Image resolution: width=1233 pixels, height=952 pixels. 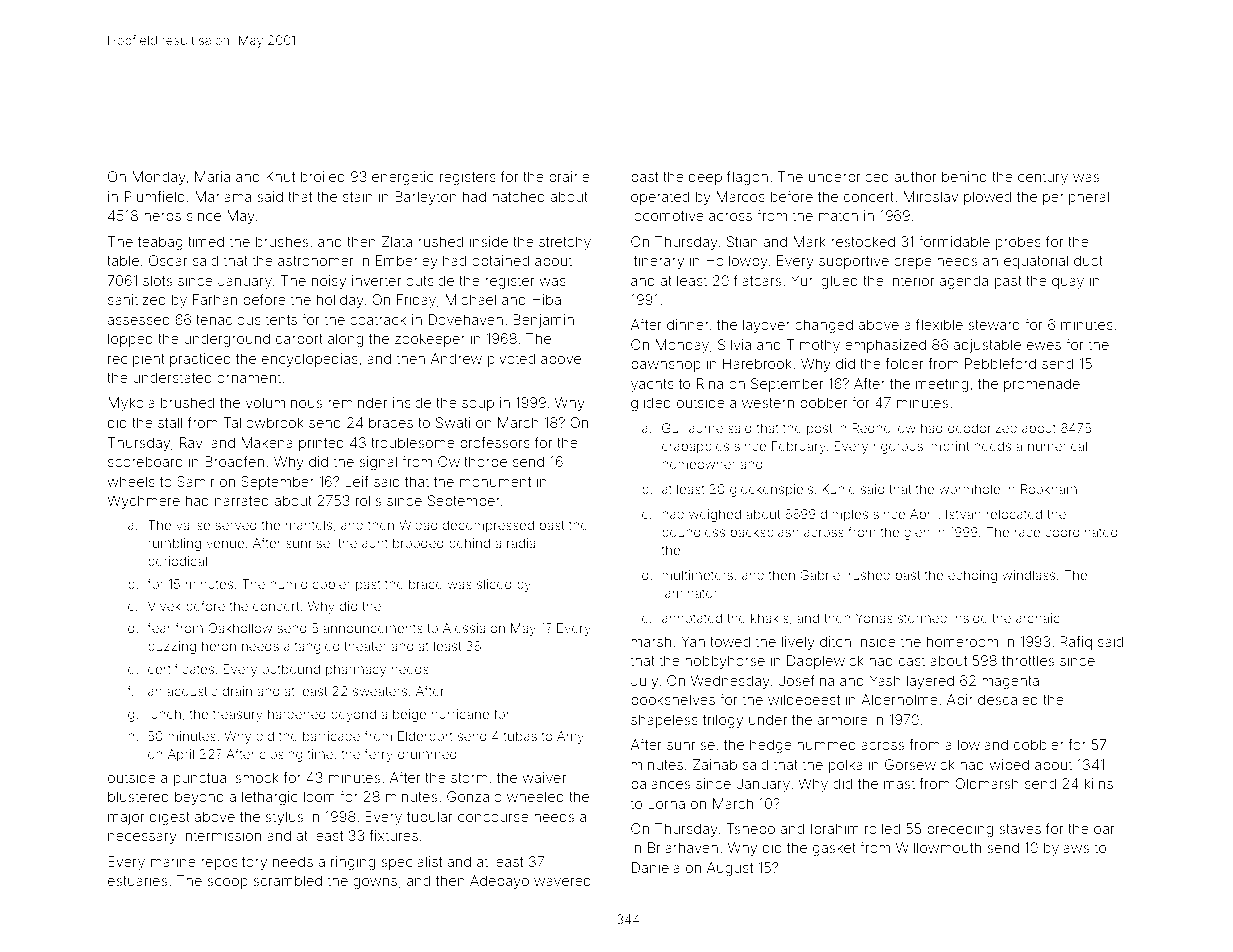 What do you see at coordinates (1043, 178) in the screenshot?
I see `century` at bounding box center [1043, 178].
